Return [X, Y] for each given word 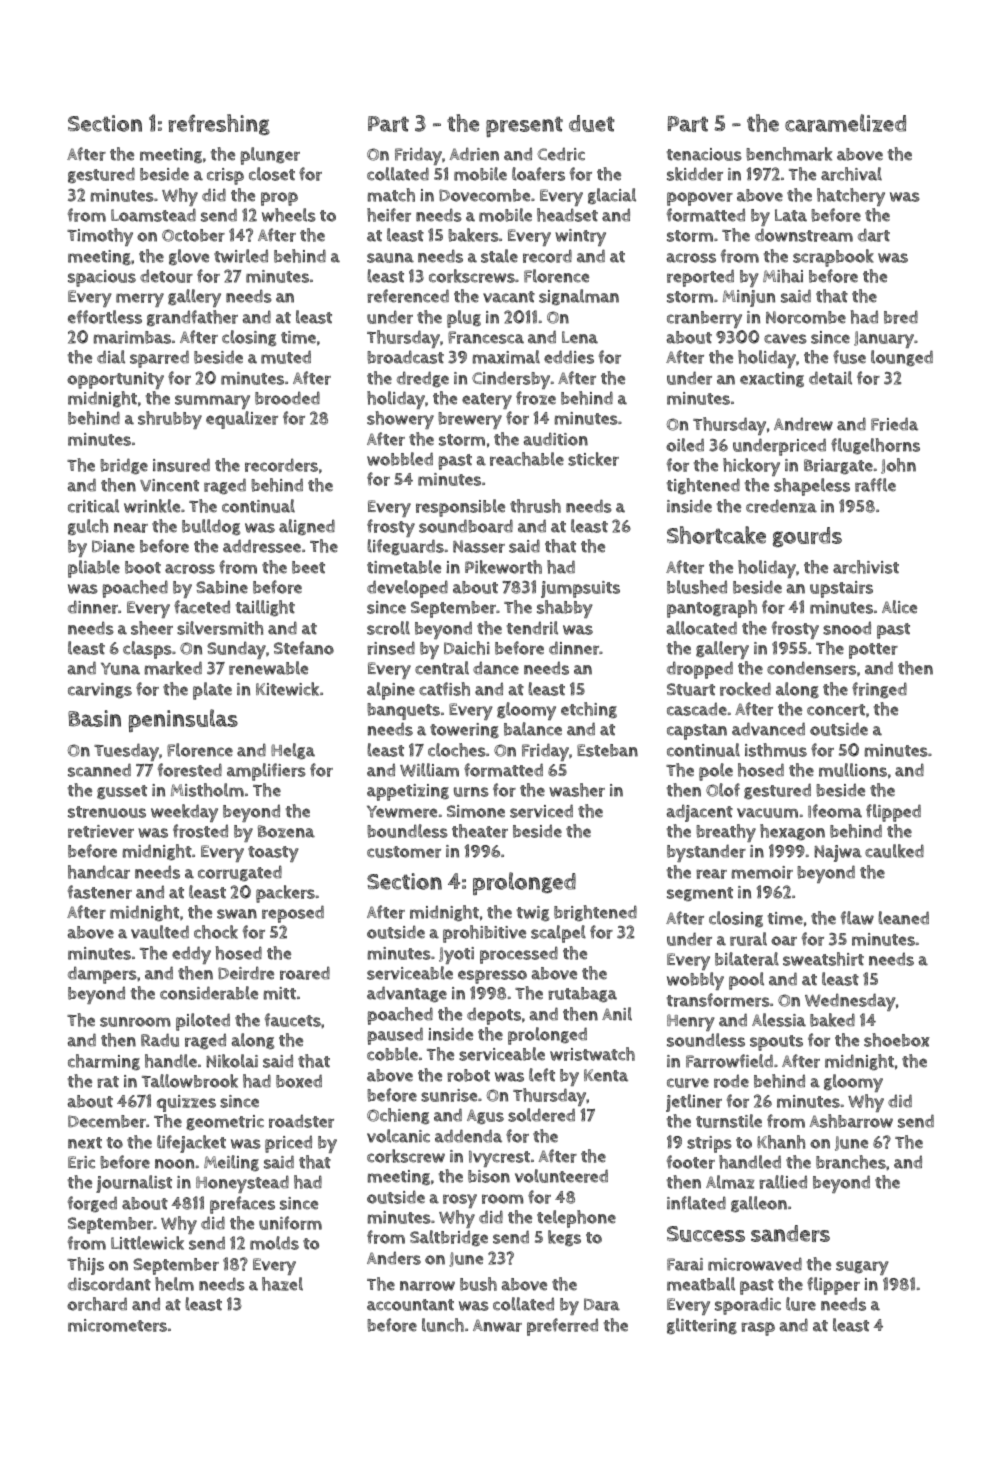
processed [519, 955]
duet [592, 123]
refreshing [219, 124]
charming [104, 1062]
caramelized [845, 123]
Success [706, 1234]
